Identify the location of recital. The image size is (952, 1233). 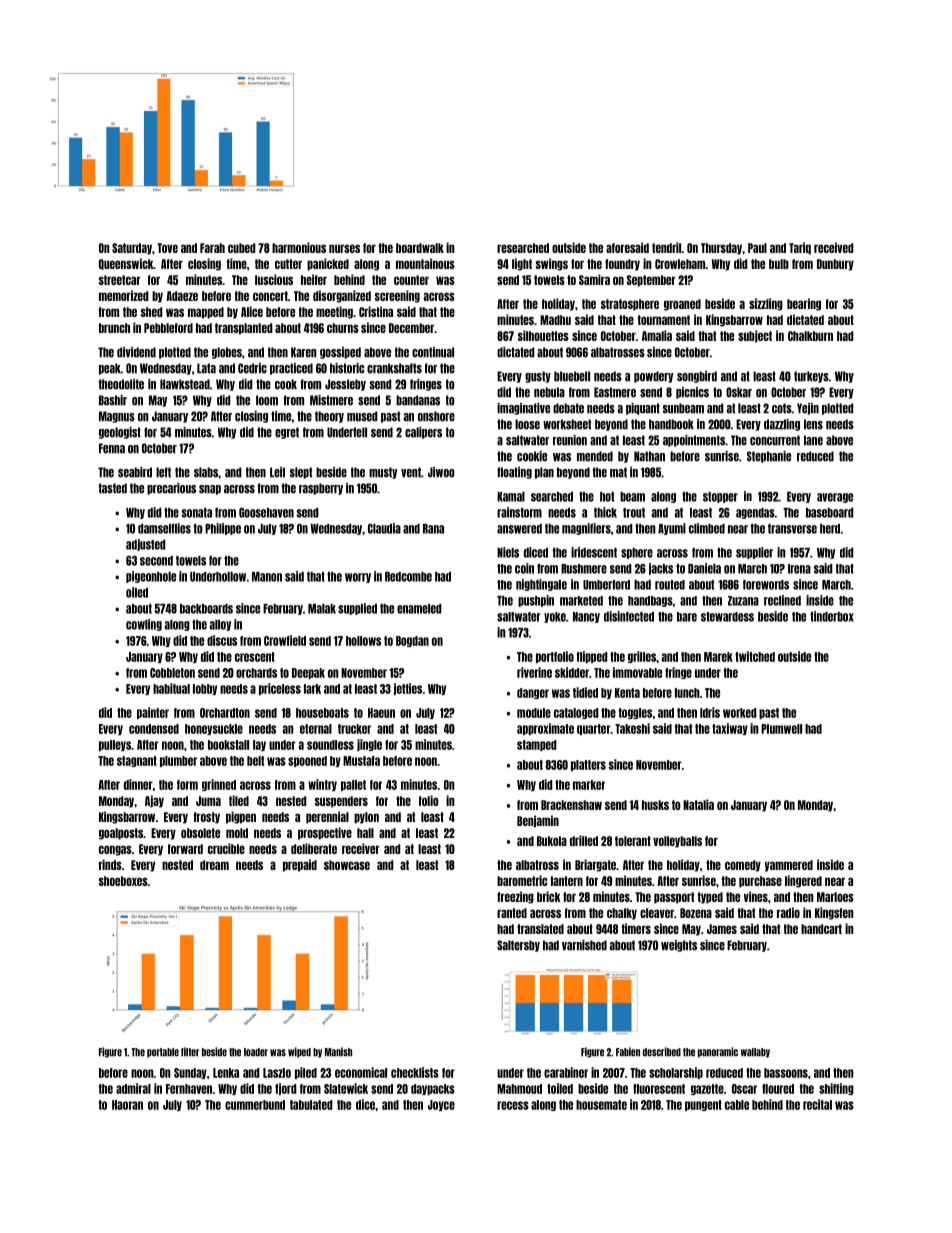
(817, 1104).
